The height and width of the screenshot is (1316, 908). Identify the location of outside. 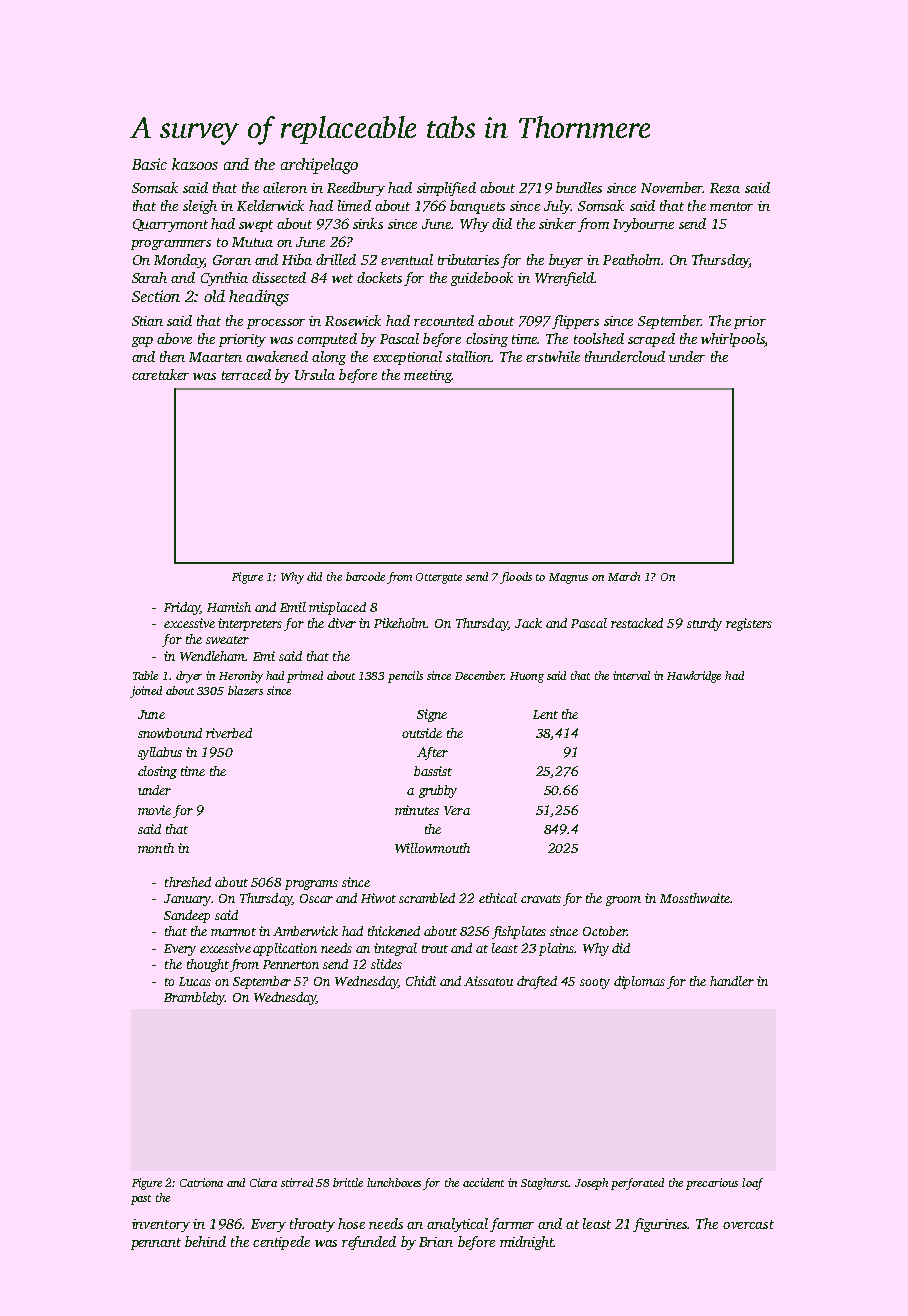
(422, 733).
